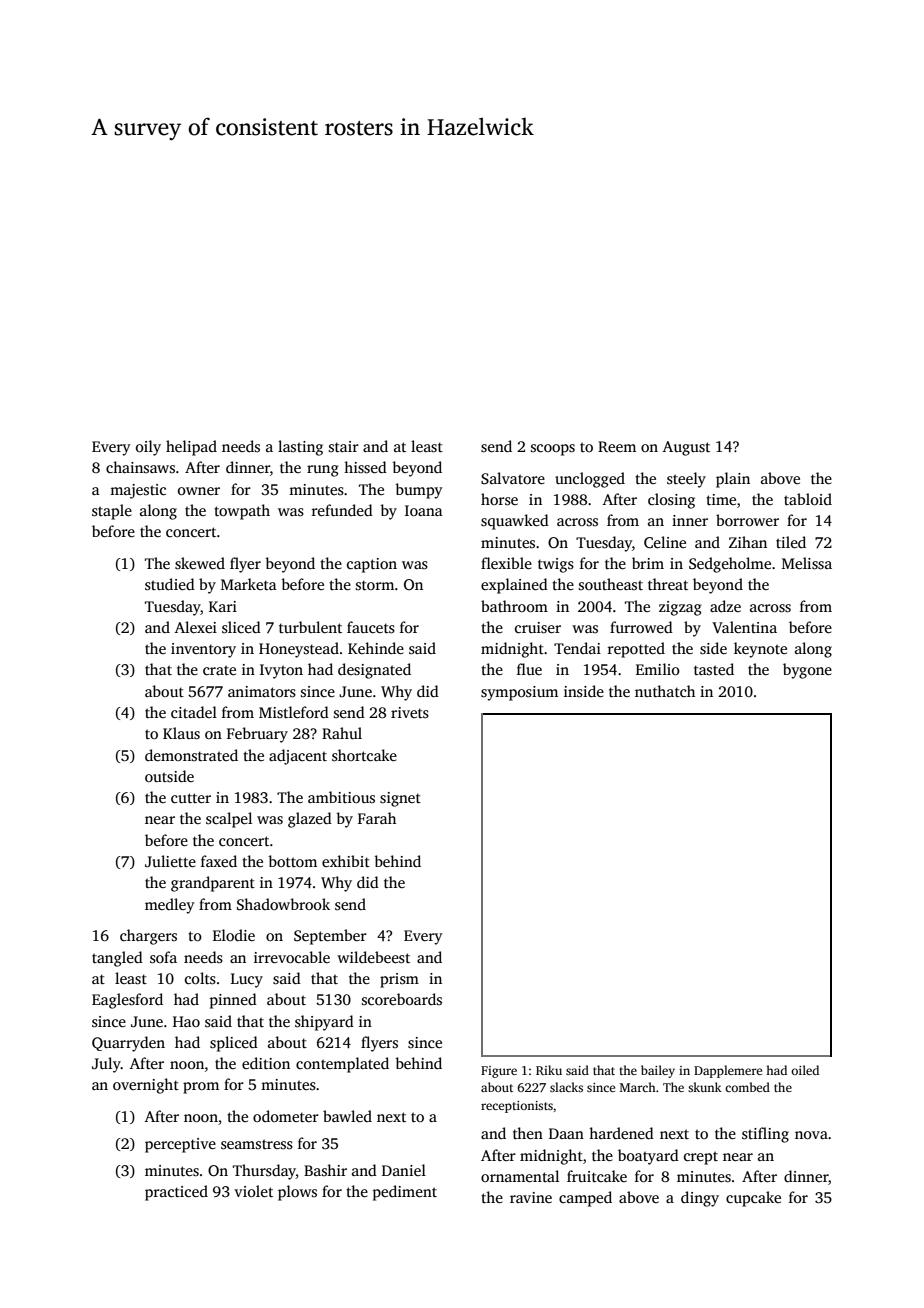 The image size is (924, 1308). Describe the element at coordinates (294, 712) in the screenshot. I see `Mistleford` at that location.
